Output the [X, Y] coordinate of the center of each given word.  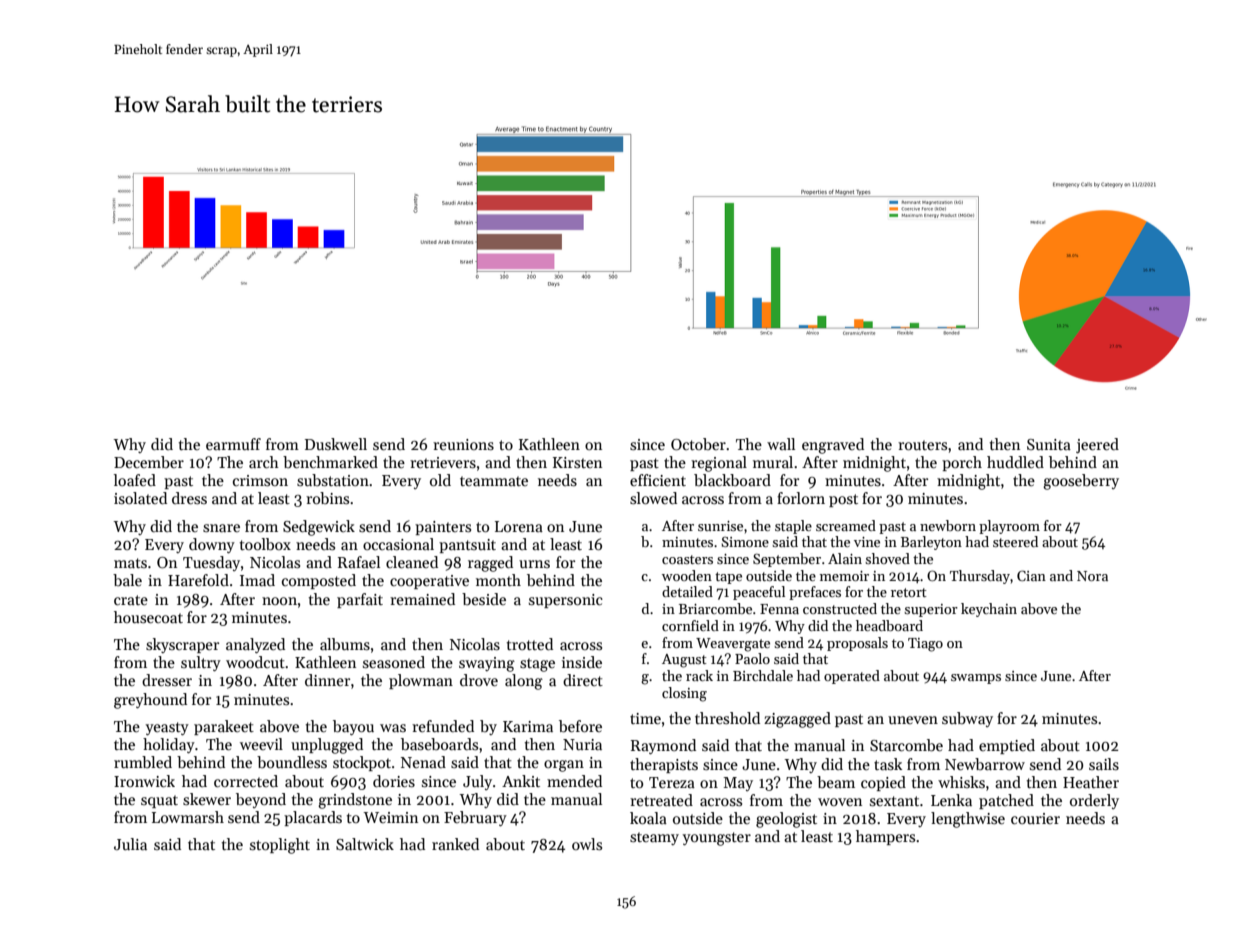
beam [836, 782]
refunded [443, 726]
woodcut [255, 662]
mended [574, 781]
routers [922, 445]
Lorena [519, 526]
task [888, 764]
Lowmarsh [188, 817]
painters [443, 528]
